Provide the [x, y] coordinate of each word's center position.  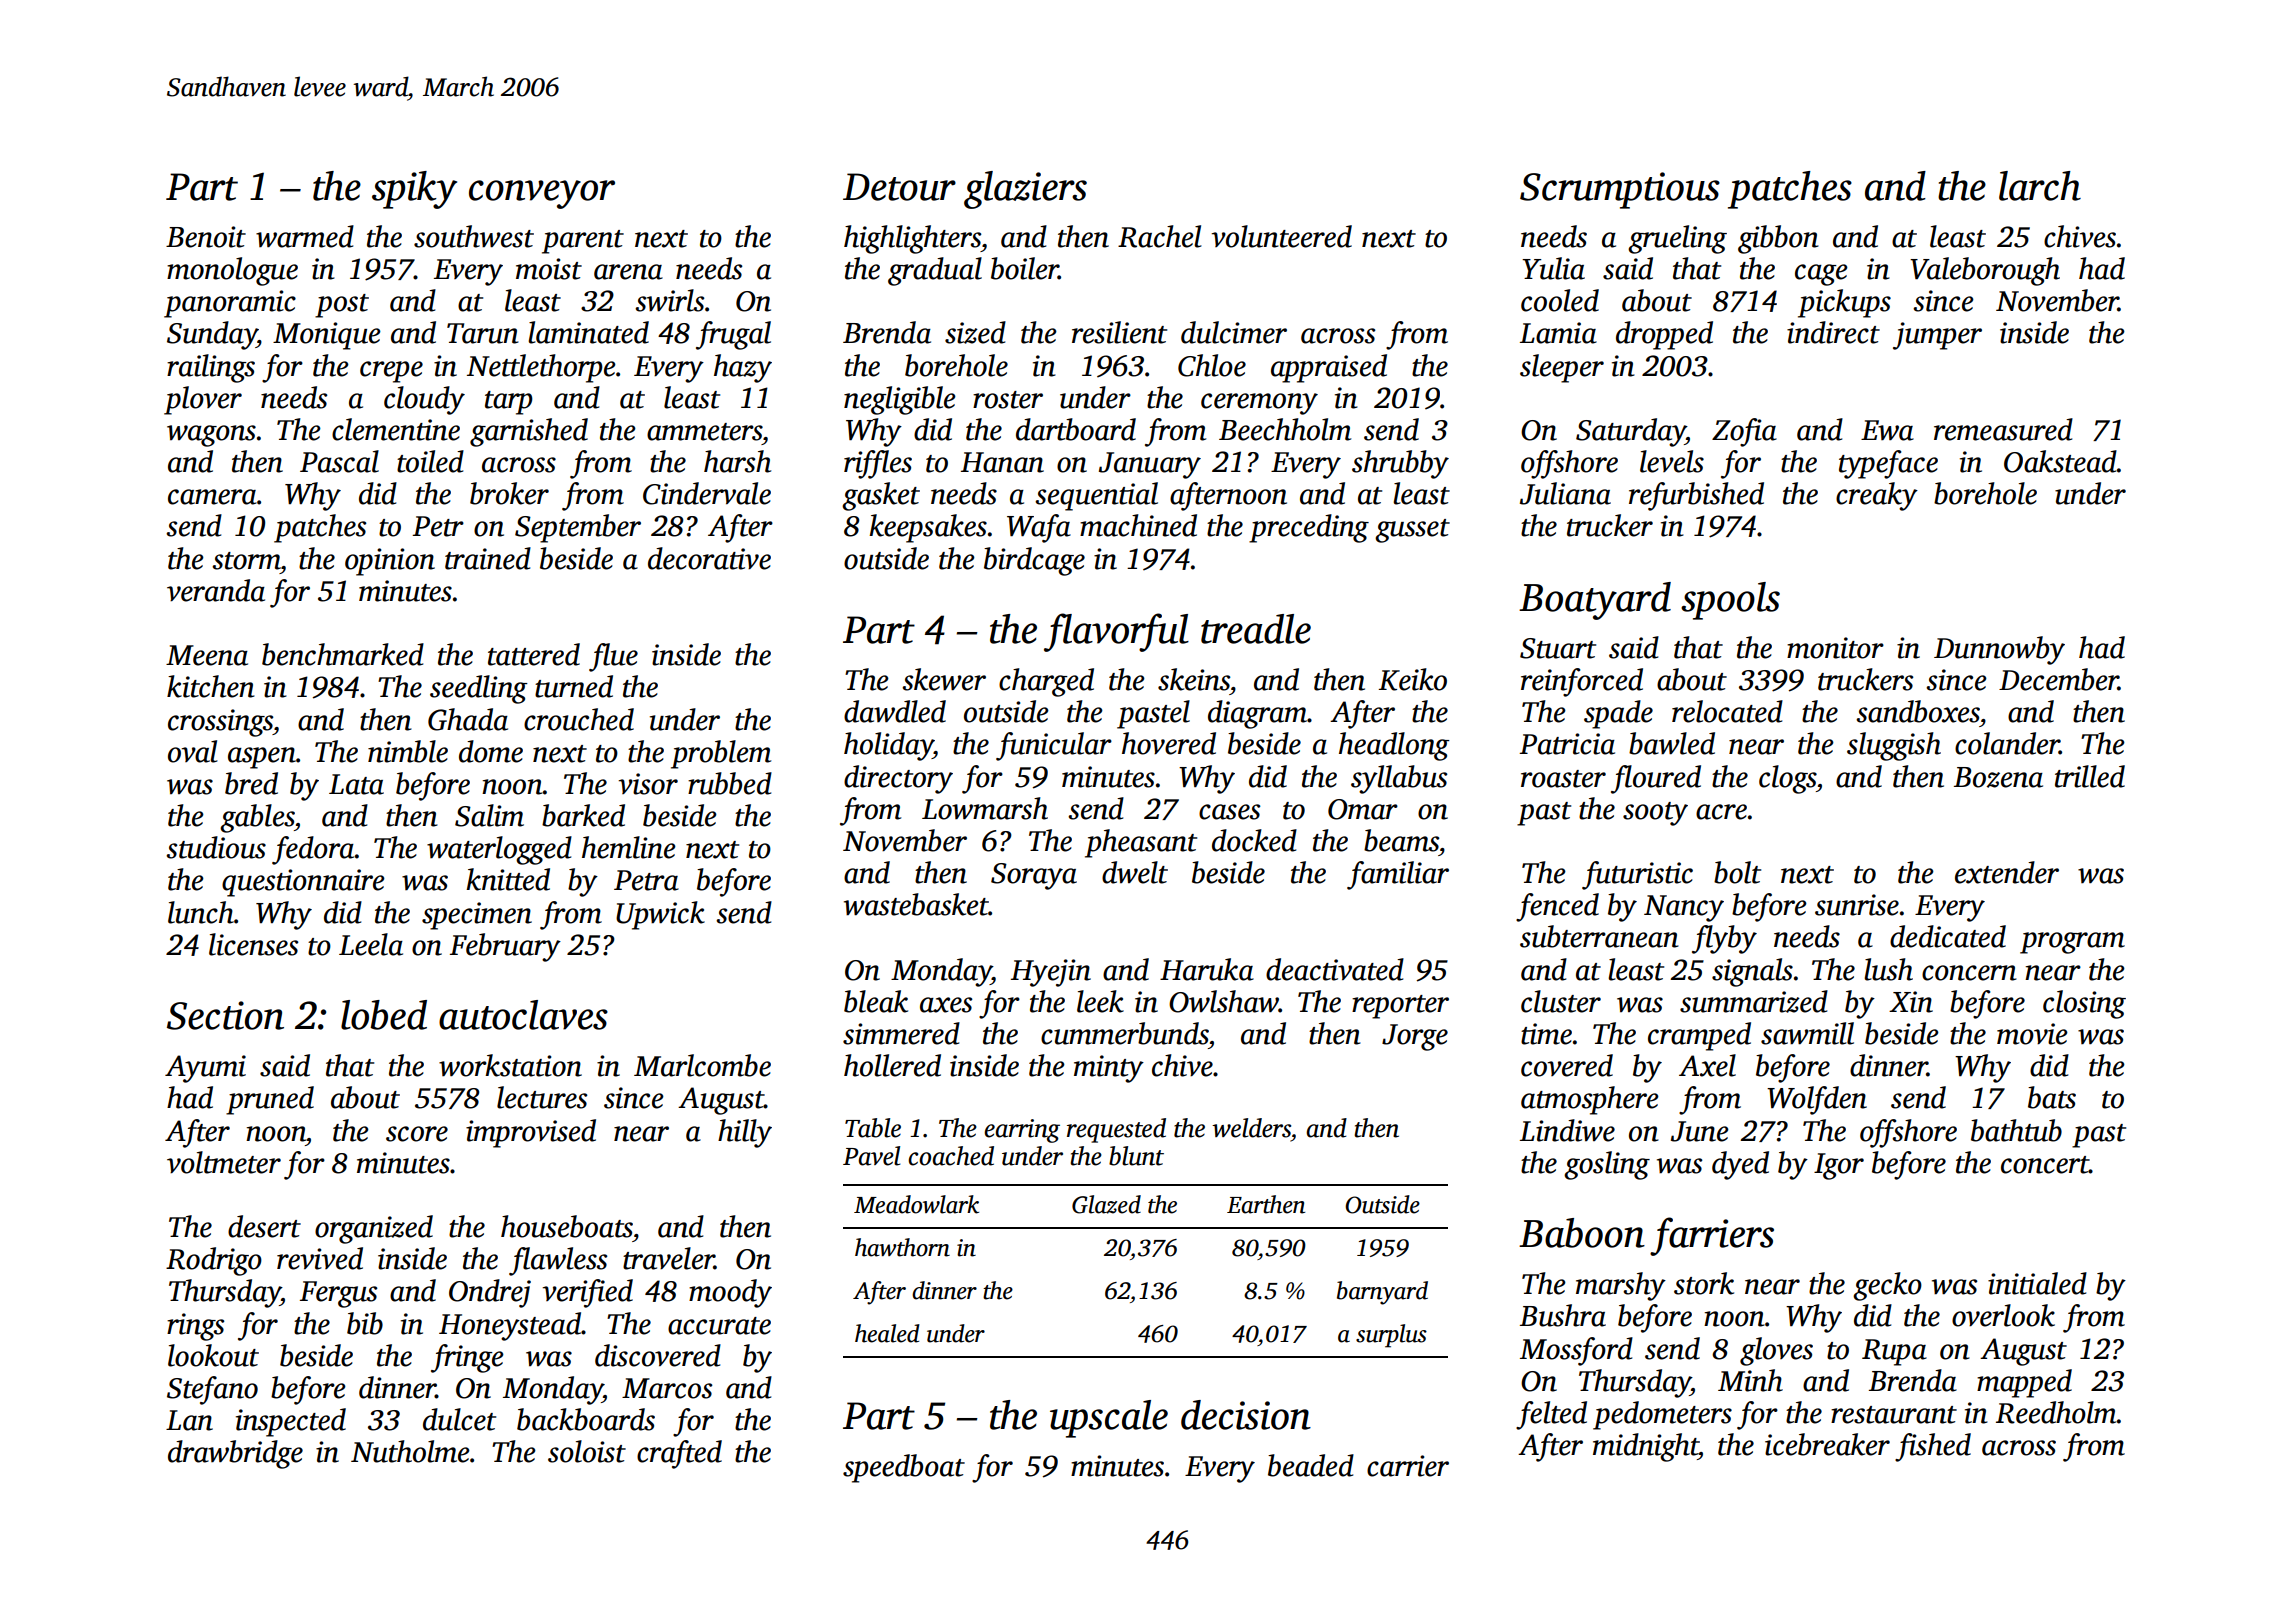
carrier [1408, 1466]
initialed [2037, 1283]
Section [225, 1015]
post [342, 306]
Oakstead [2060, 461]
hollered [892, 1065]
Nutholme [410, 1451]
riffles [878, 464]
